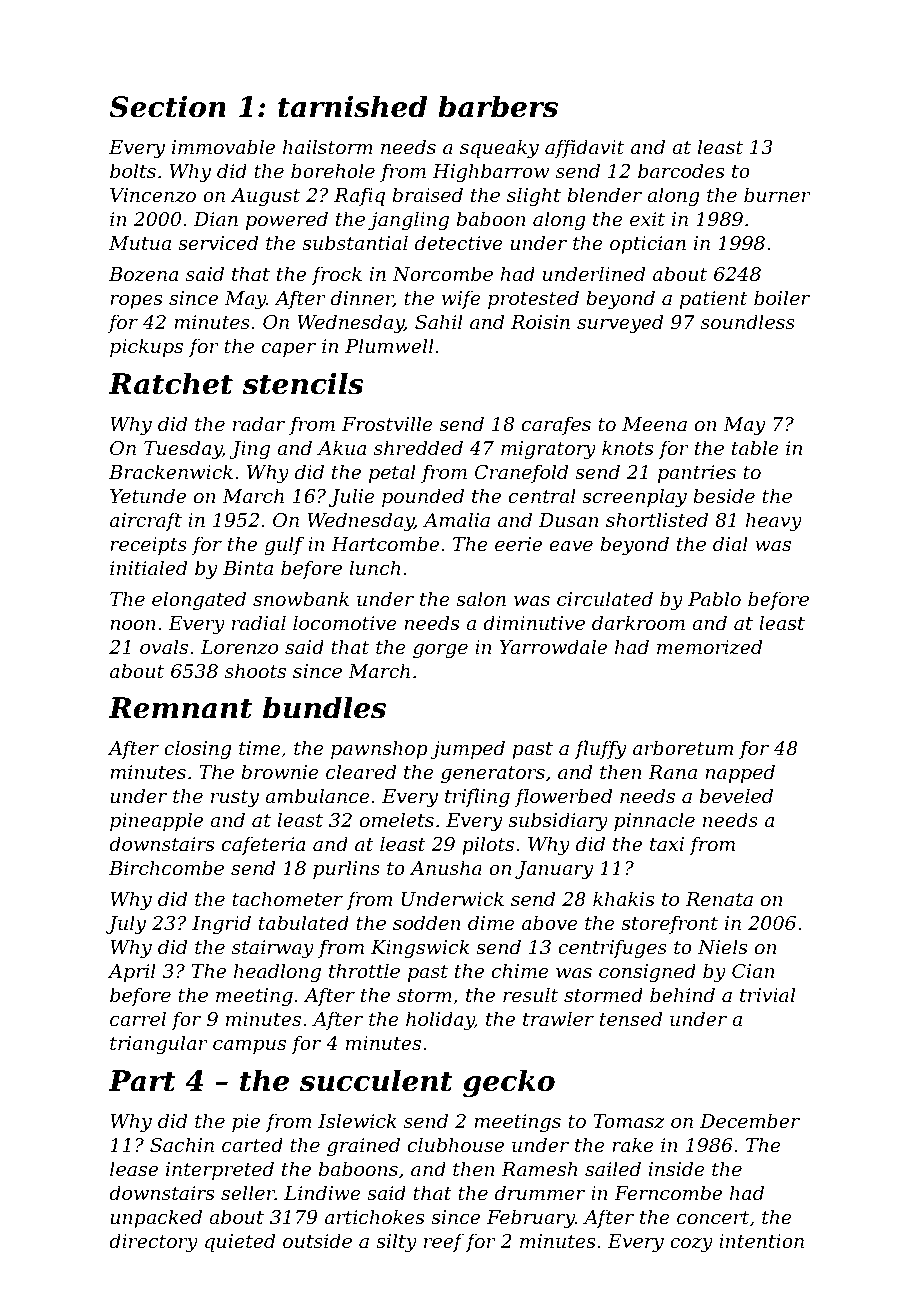  What do you see at coordinates (240, 1242) in the screenshot?
I see `quieted` at bounding box center [240, 1242].
